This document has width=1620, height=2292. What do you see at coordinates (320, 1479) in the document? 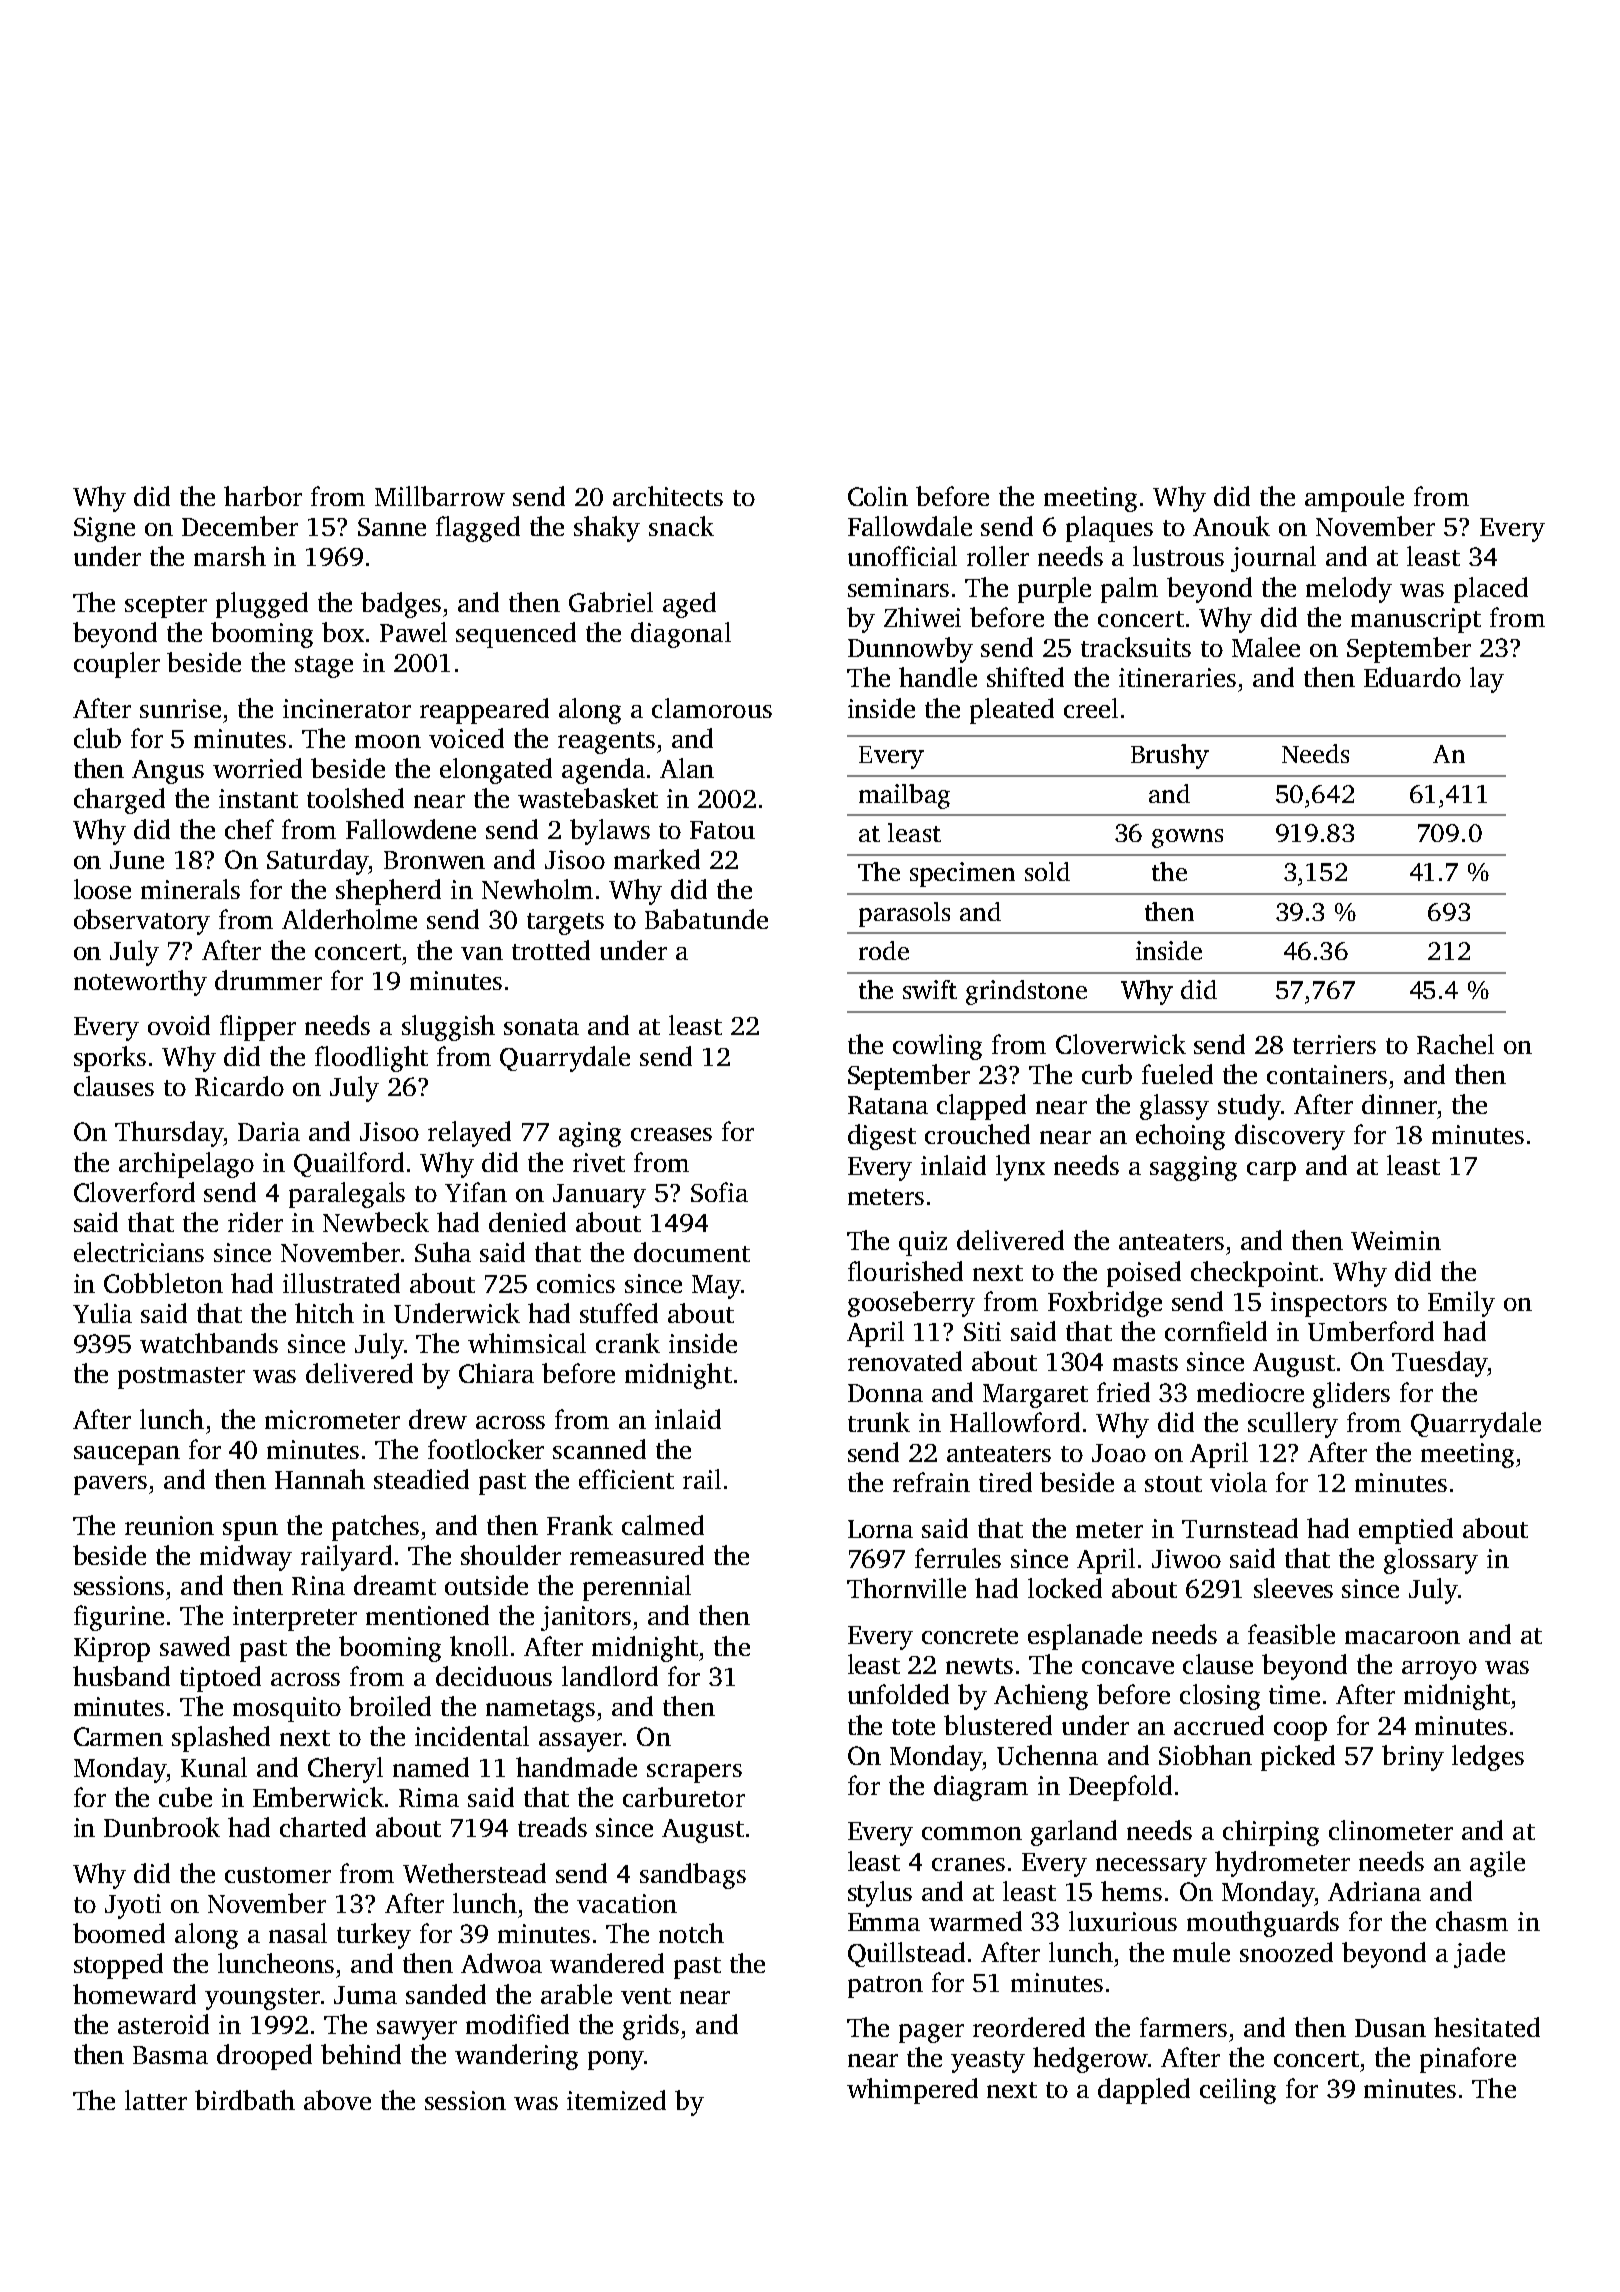
I see `Hannah` at bounding box center [320, 1479].
